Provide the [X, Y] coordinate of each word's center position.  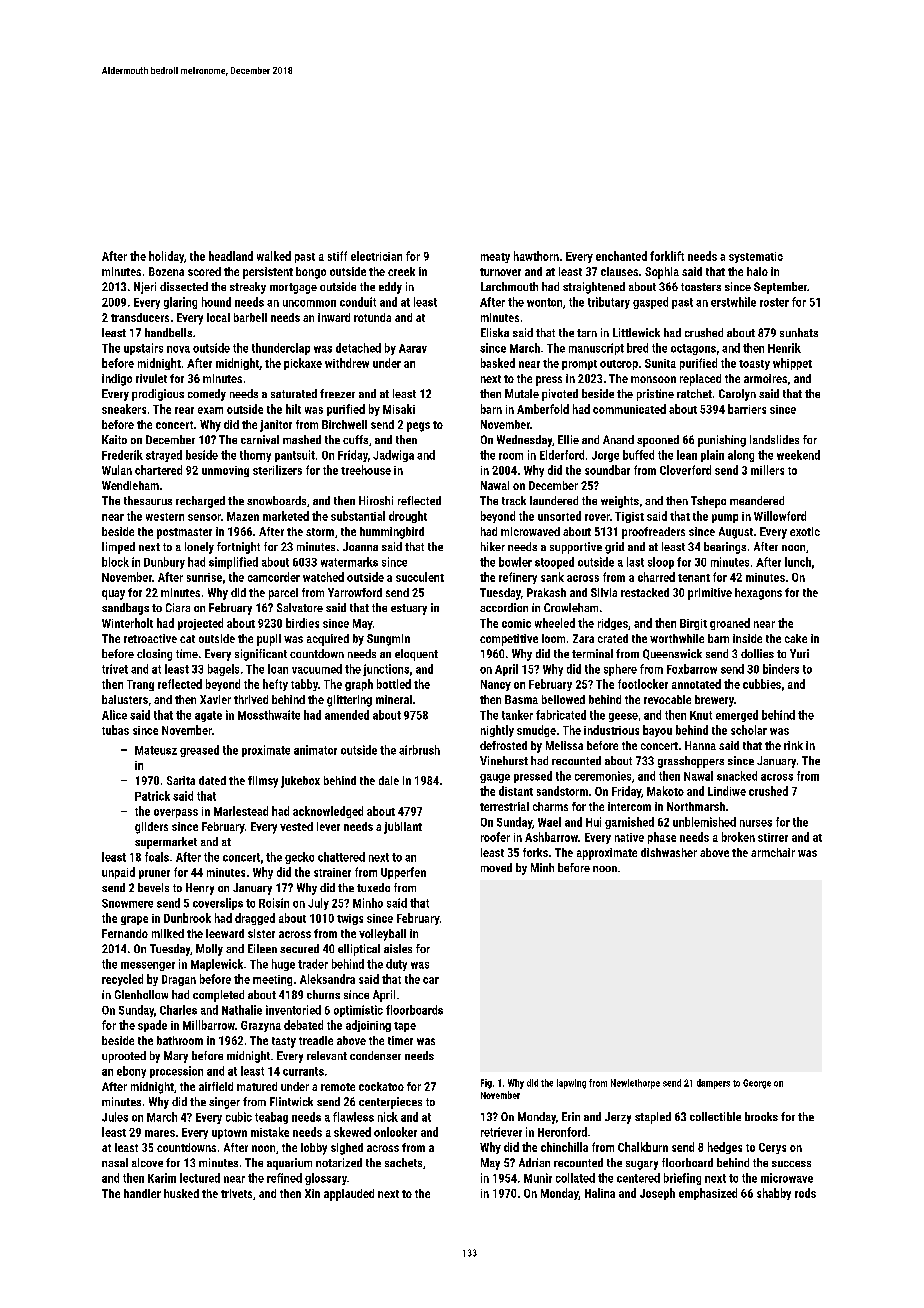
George [757, 1084]
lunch [798, 562]
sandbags [125, 609]
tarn [587, 333]
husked [181, 1193]
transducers [140, 317]
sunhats [799, 332]
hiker [493, 546]
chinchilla [564, 1147]
